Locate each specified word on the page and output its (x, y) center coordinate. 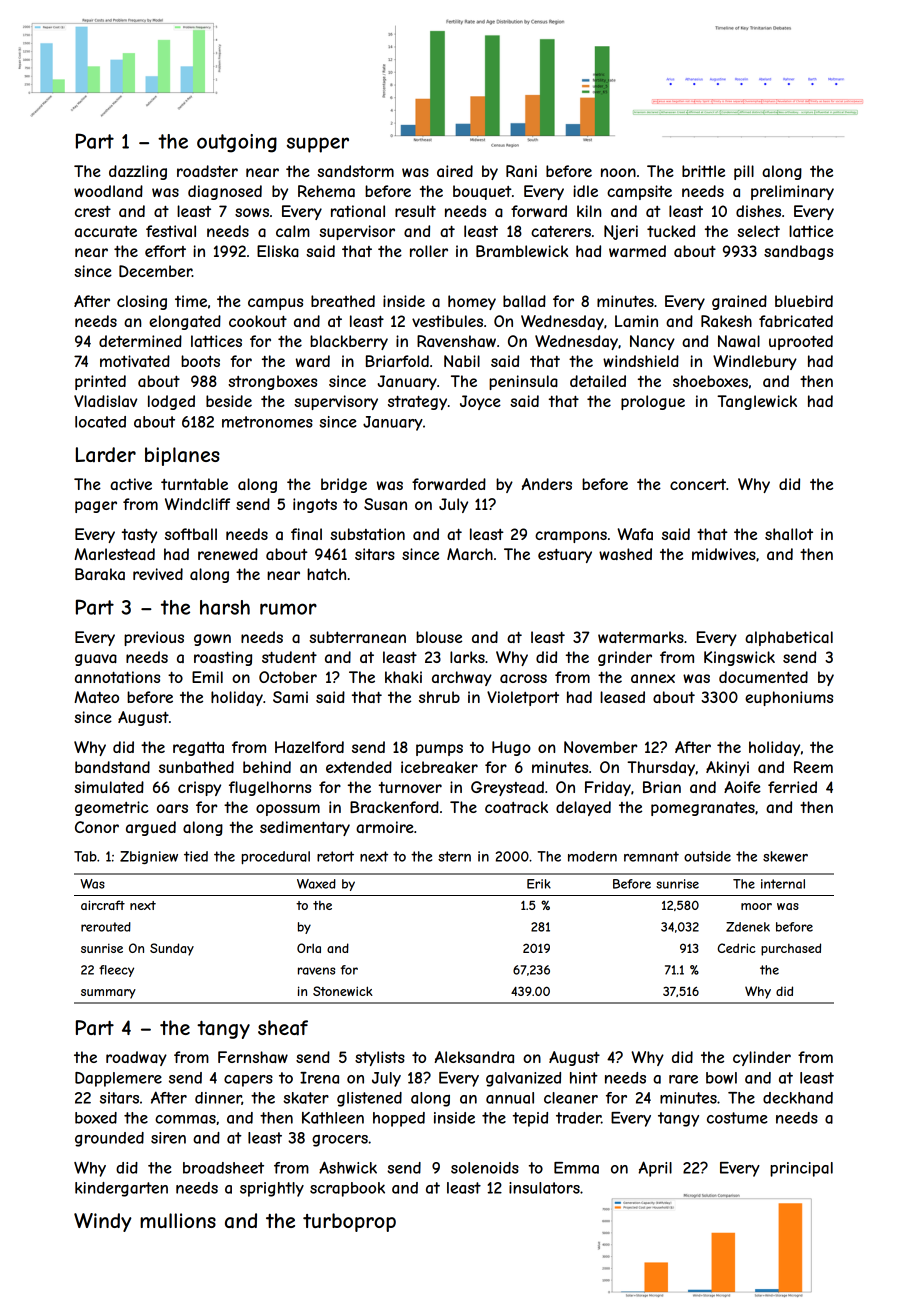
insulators (544, 1188)
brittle (703, 171)
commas (185, 1119)
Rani (521, 171)
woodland (108, 191)
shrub (439, 697)
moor (756, 906)
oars (172, 808)
